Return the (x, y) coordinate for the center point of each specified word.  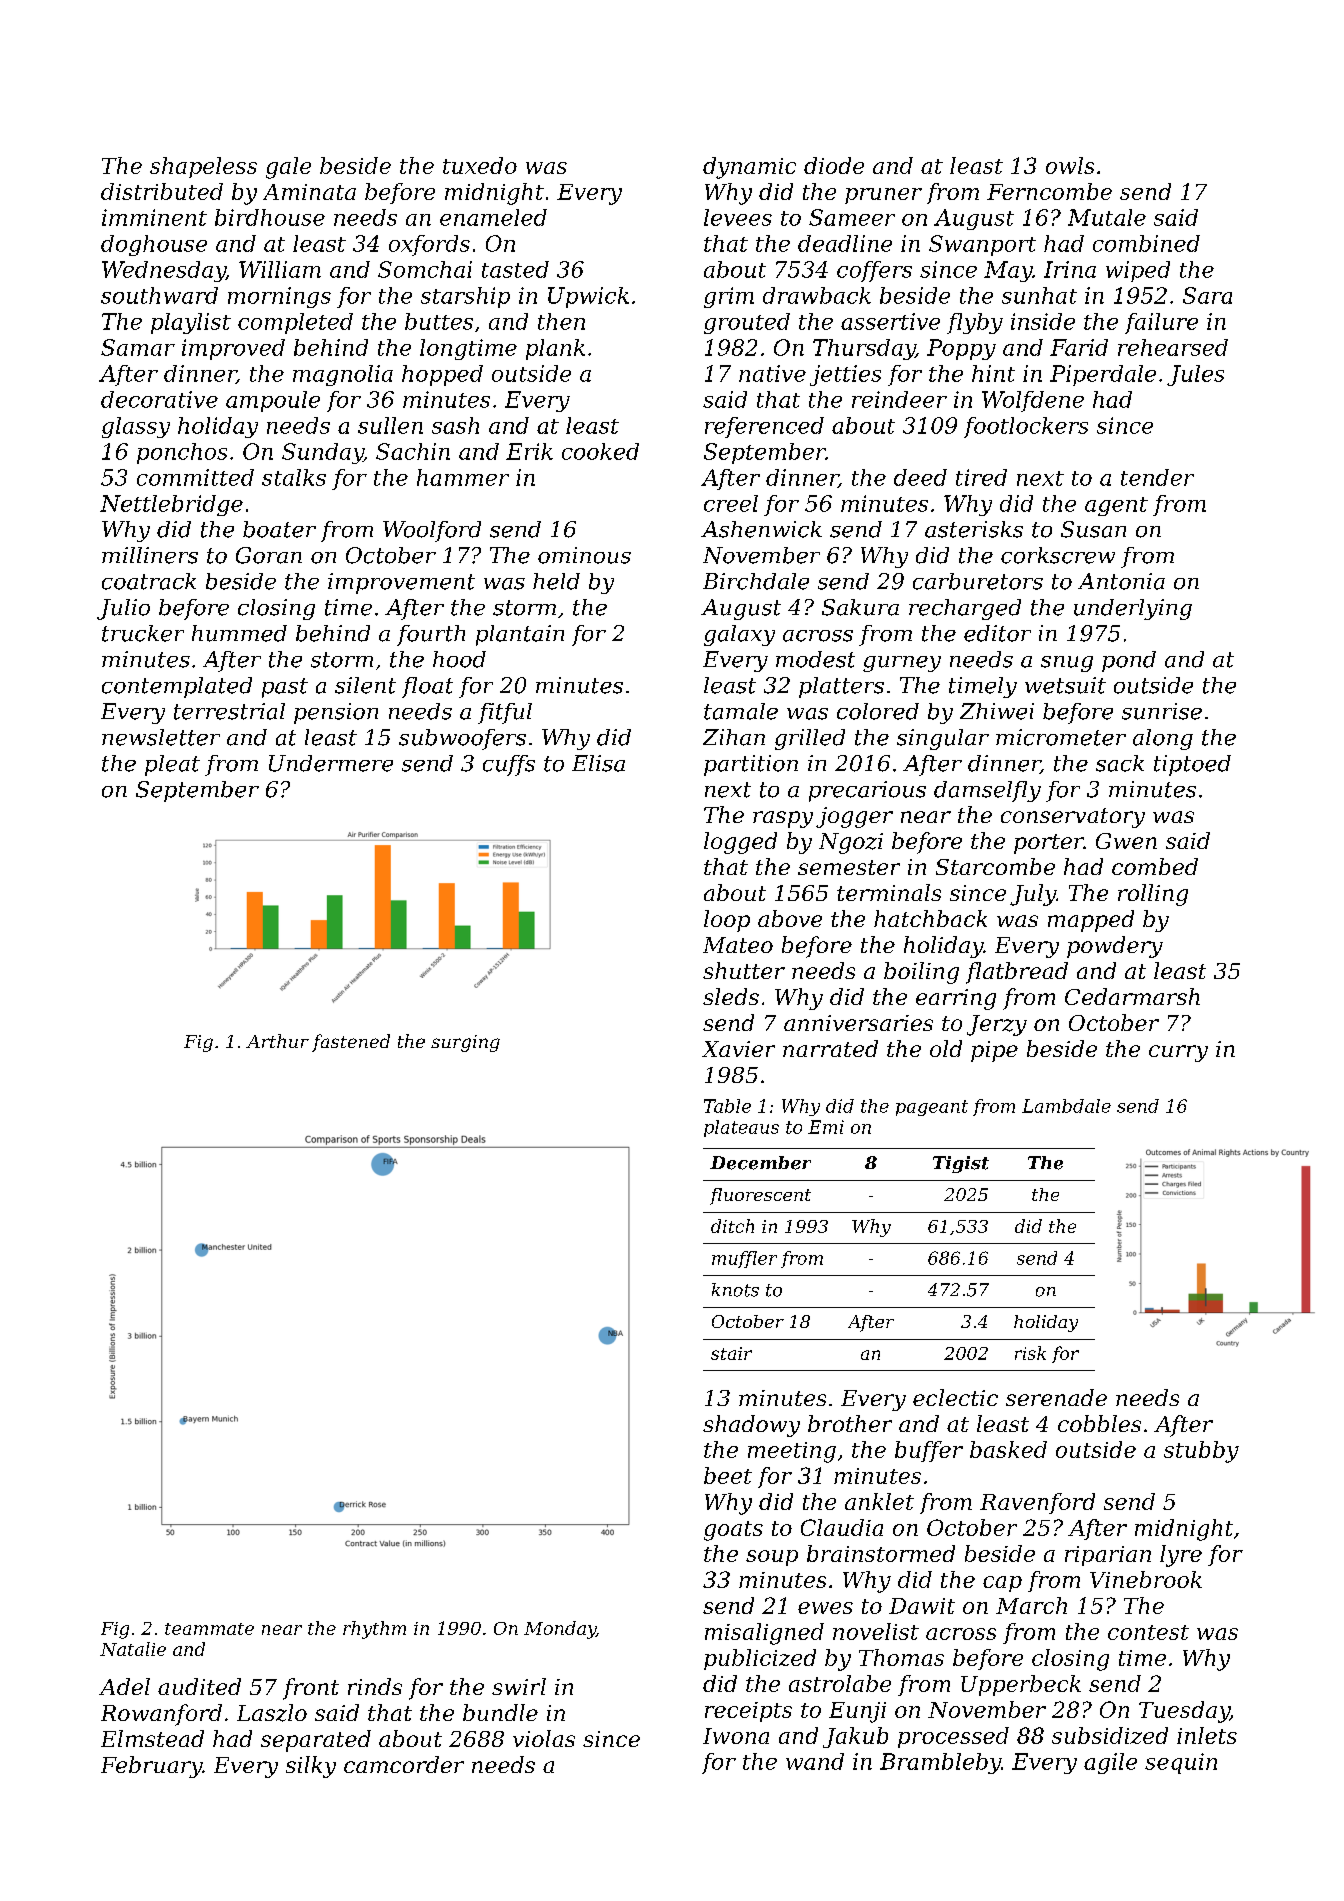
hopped (442, 375)
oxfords (429, 245)
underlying (1133, 609)
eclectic (955, 1397)
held (556, 581)
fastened (351, 1043)
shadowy (751, 1426)
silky (311, 1767)
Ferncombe (1049, 191)
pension (336, 713)
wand (815, 1761)
